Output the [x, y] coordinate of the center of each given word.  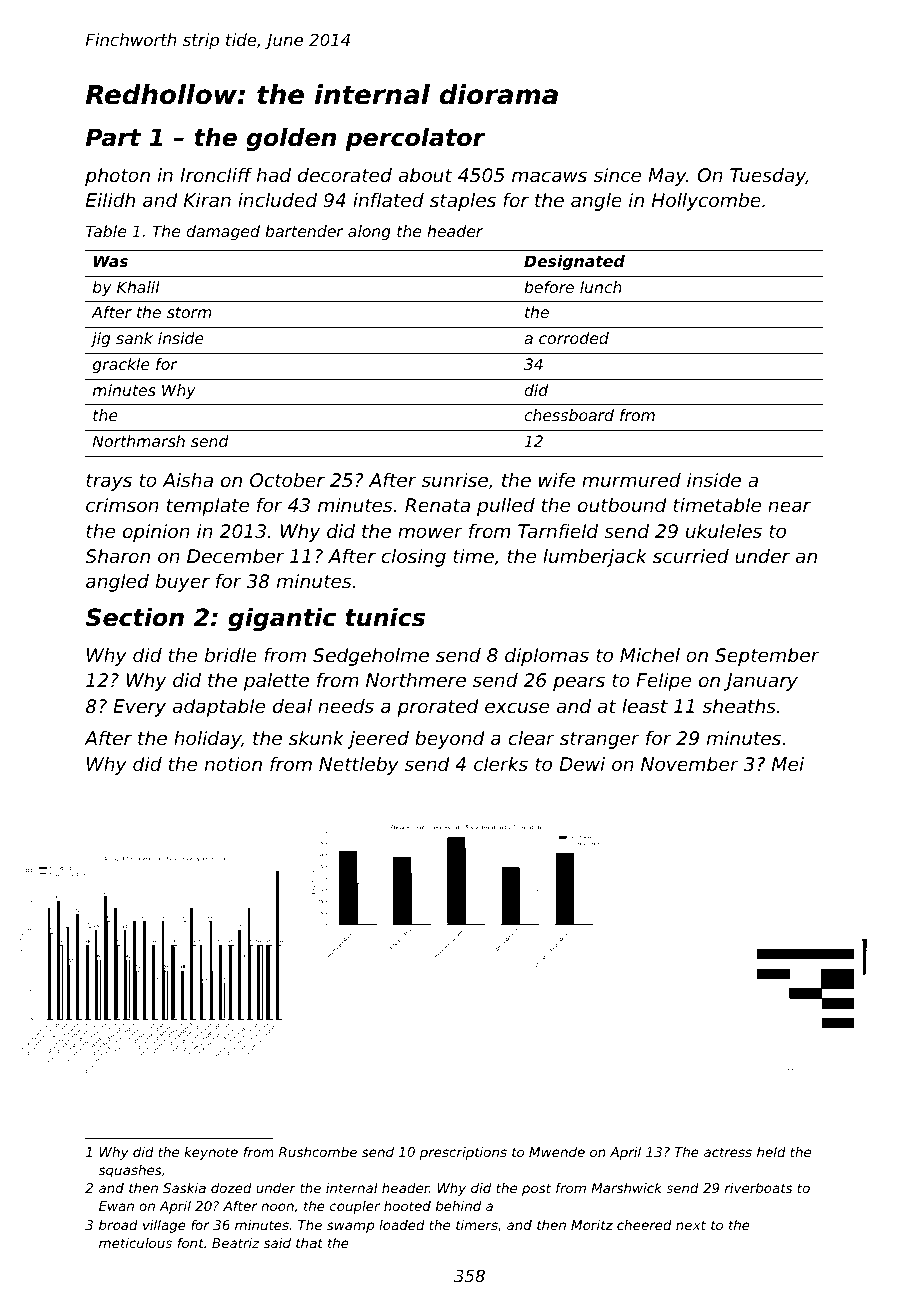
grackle [121, 365]
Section [134, 617]
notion [233, 764]
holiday [207, 740]
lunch [601, 287]
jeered [378, 740]
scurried [691, 556]
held [771, 1152]
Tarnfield [558, 531]
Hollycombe [706, 202]
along [369, 232]
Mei [788, 764]
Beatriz [236, 1243]
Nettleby [359, 766]
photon [117, 177]
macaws [549, 176]
